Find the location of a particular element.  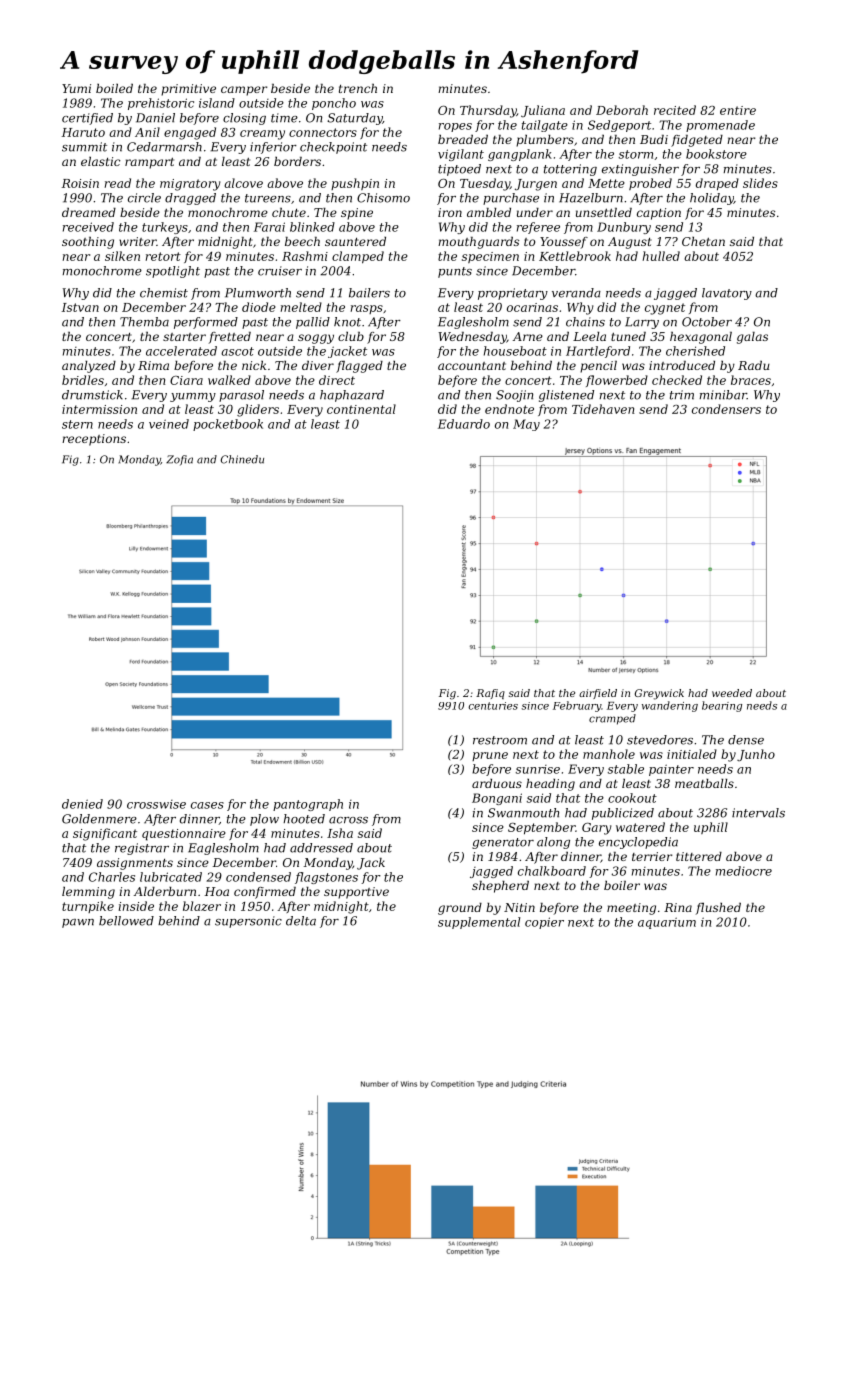

specimen is located at coordinates (490, 257).
